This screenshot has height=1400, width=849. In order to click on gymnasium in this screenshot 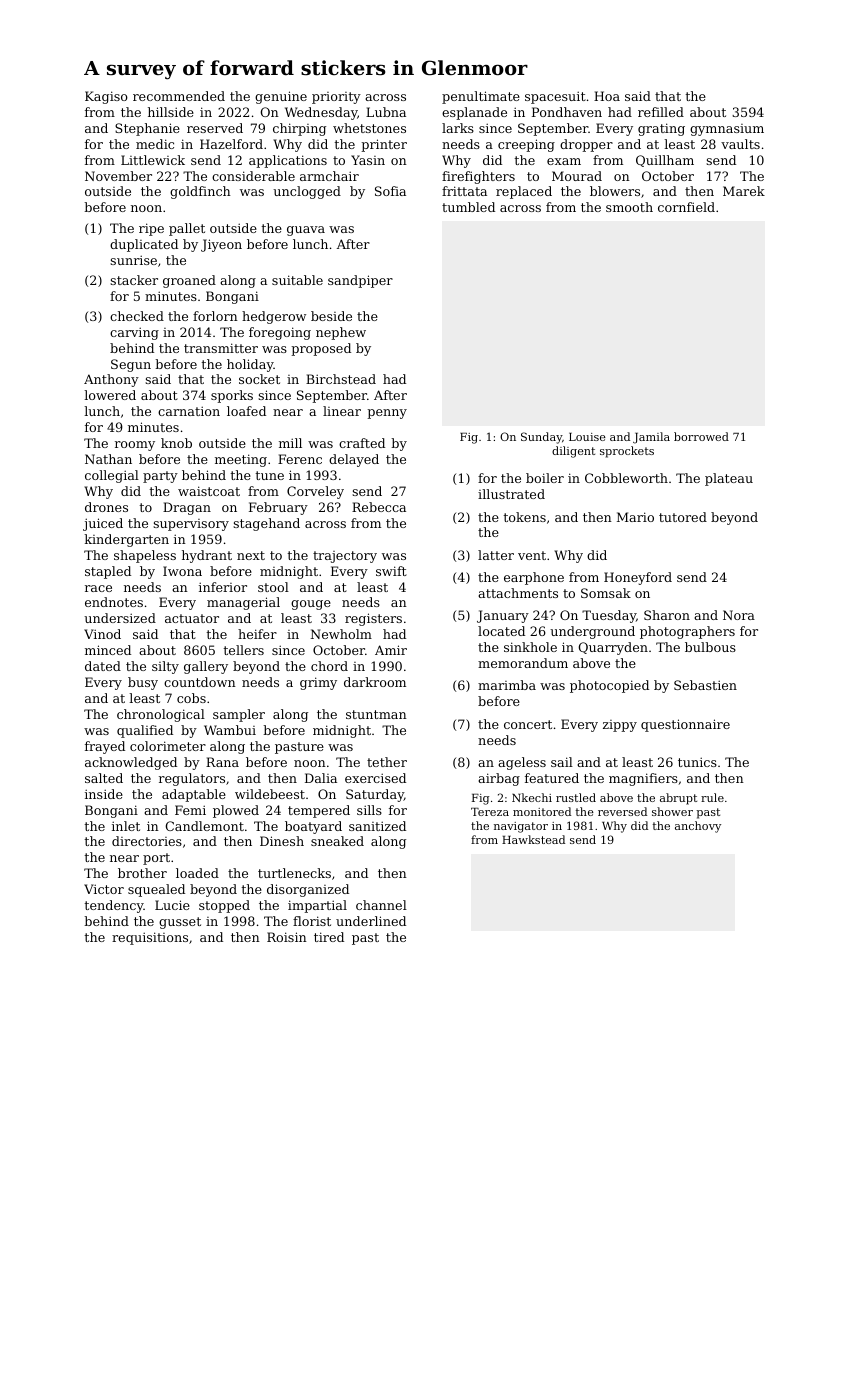, I will do `click(727, 130)`.
